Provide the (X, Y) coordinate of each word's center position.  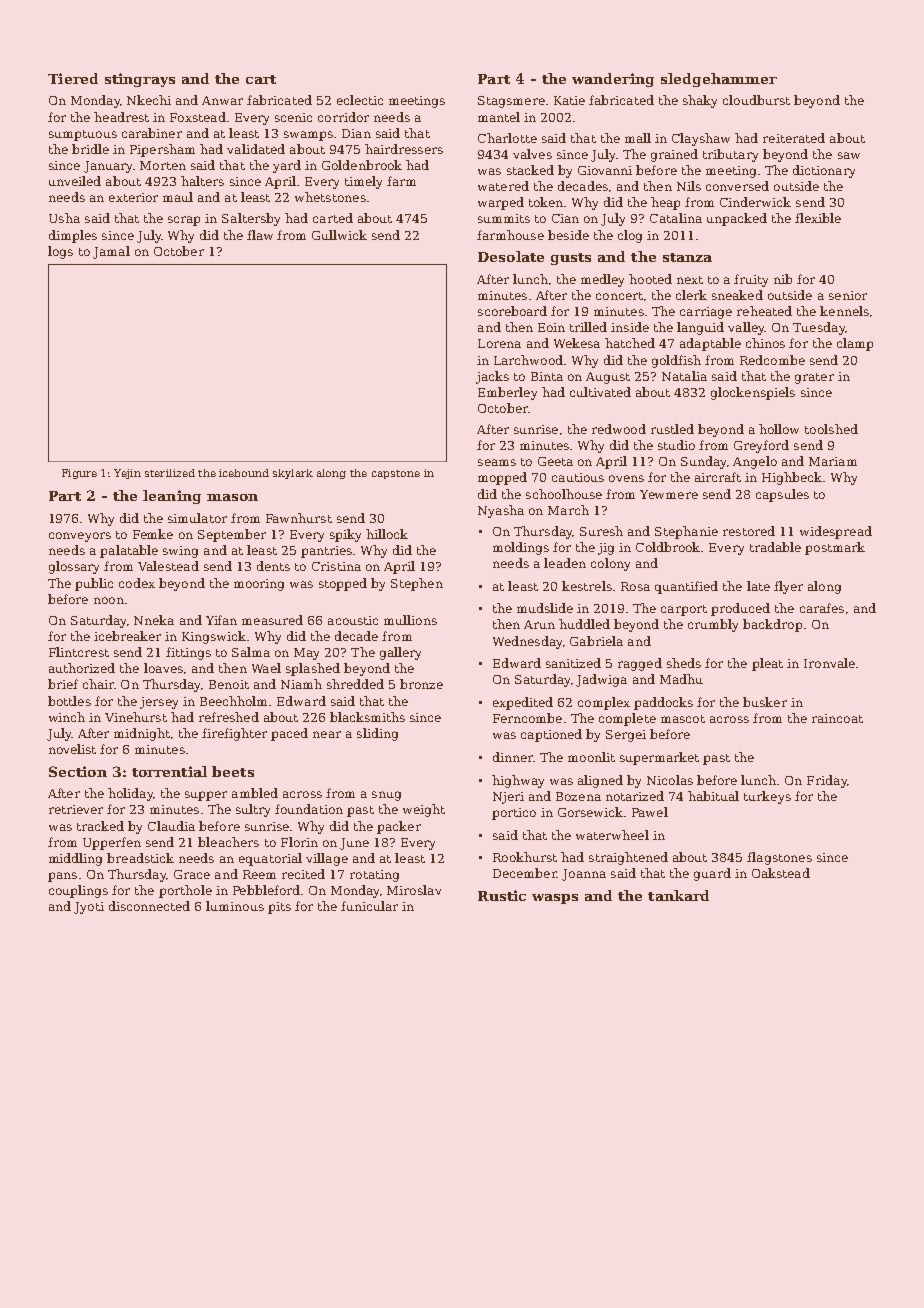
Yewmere (669, 494)
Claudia (171, 826)
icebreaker (127, 636)
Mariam (833, 461)
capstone (396, 474)
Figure (79, 474)
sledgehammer (719, 80)
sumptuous (83, 135)
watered (503, 186)
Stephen (417, 584)
